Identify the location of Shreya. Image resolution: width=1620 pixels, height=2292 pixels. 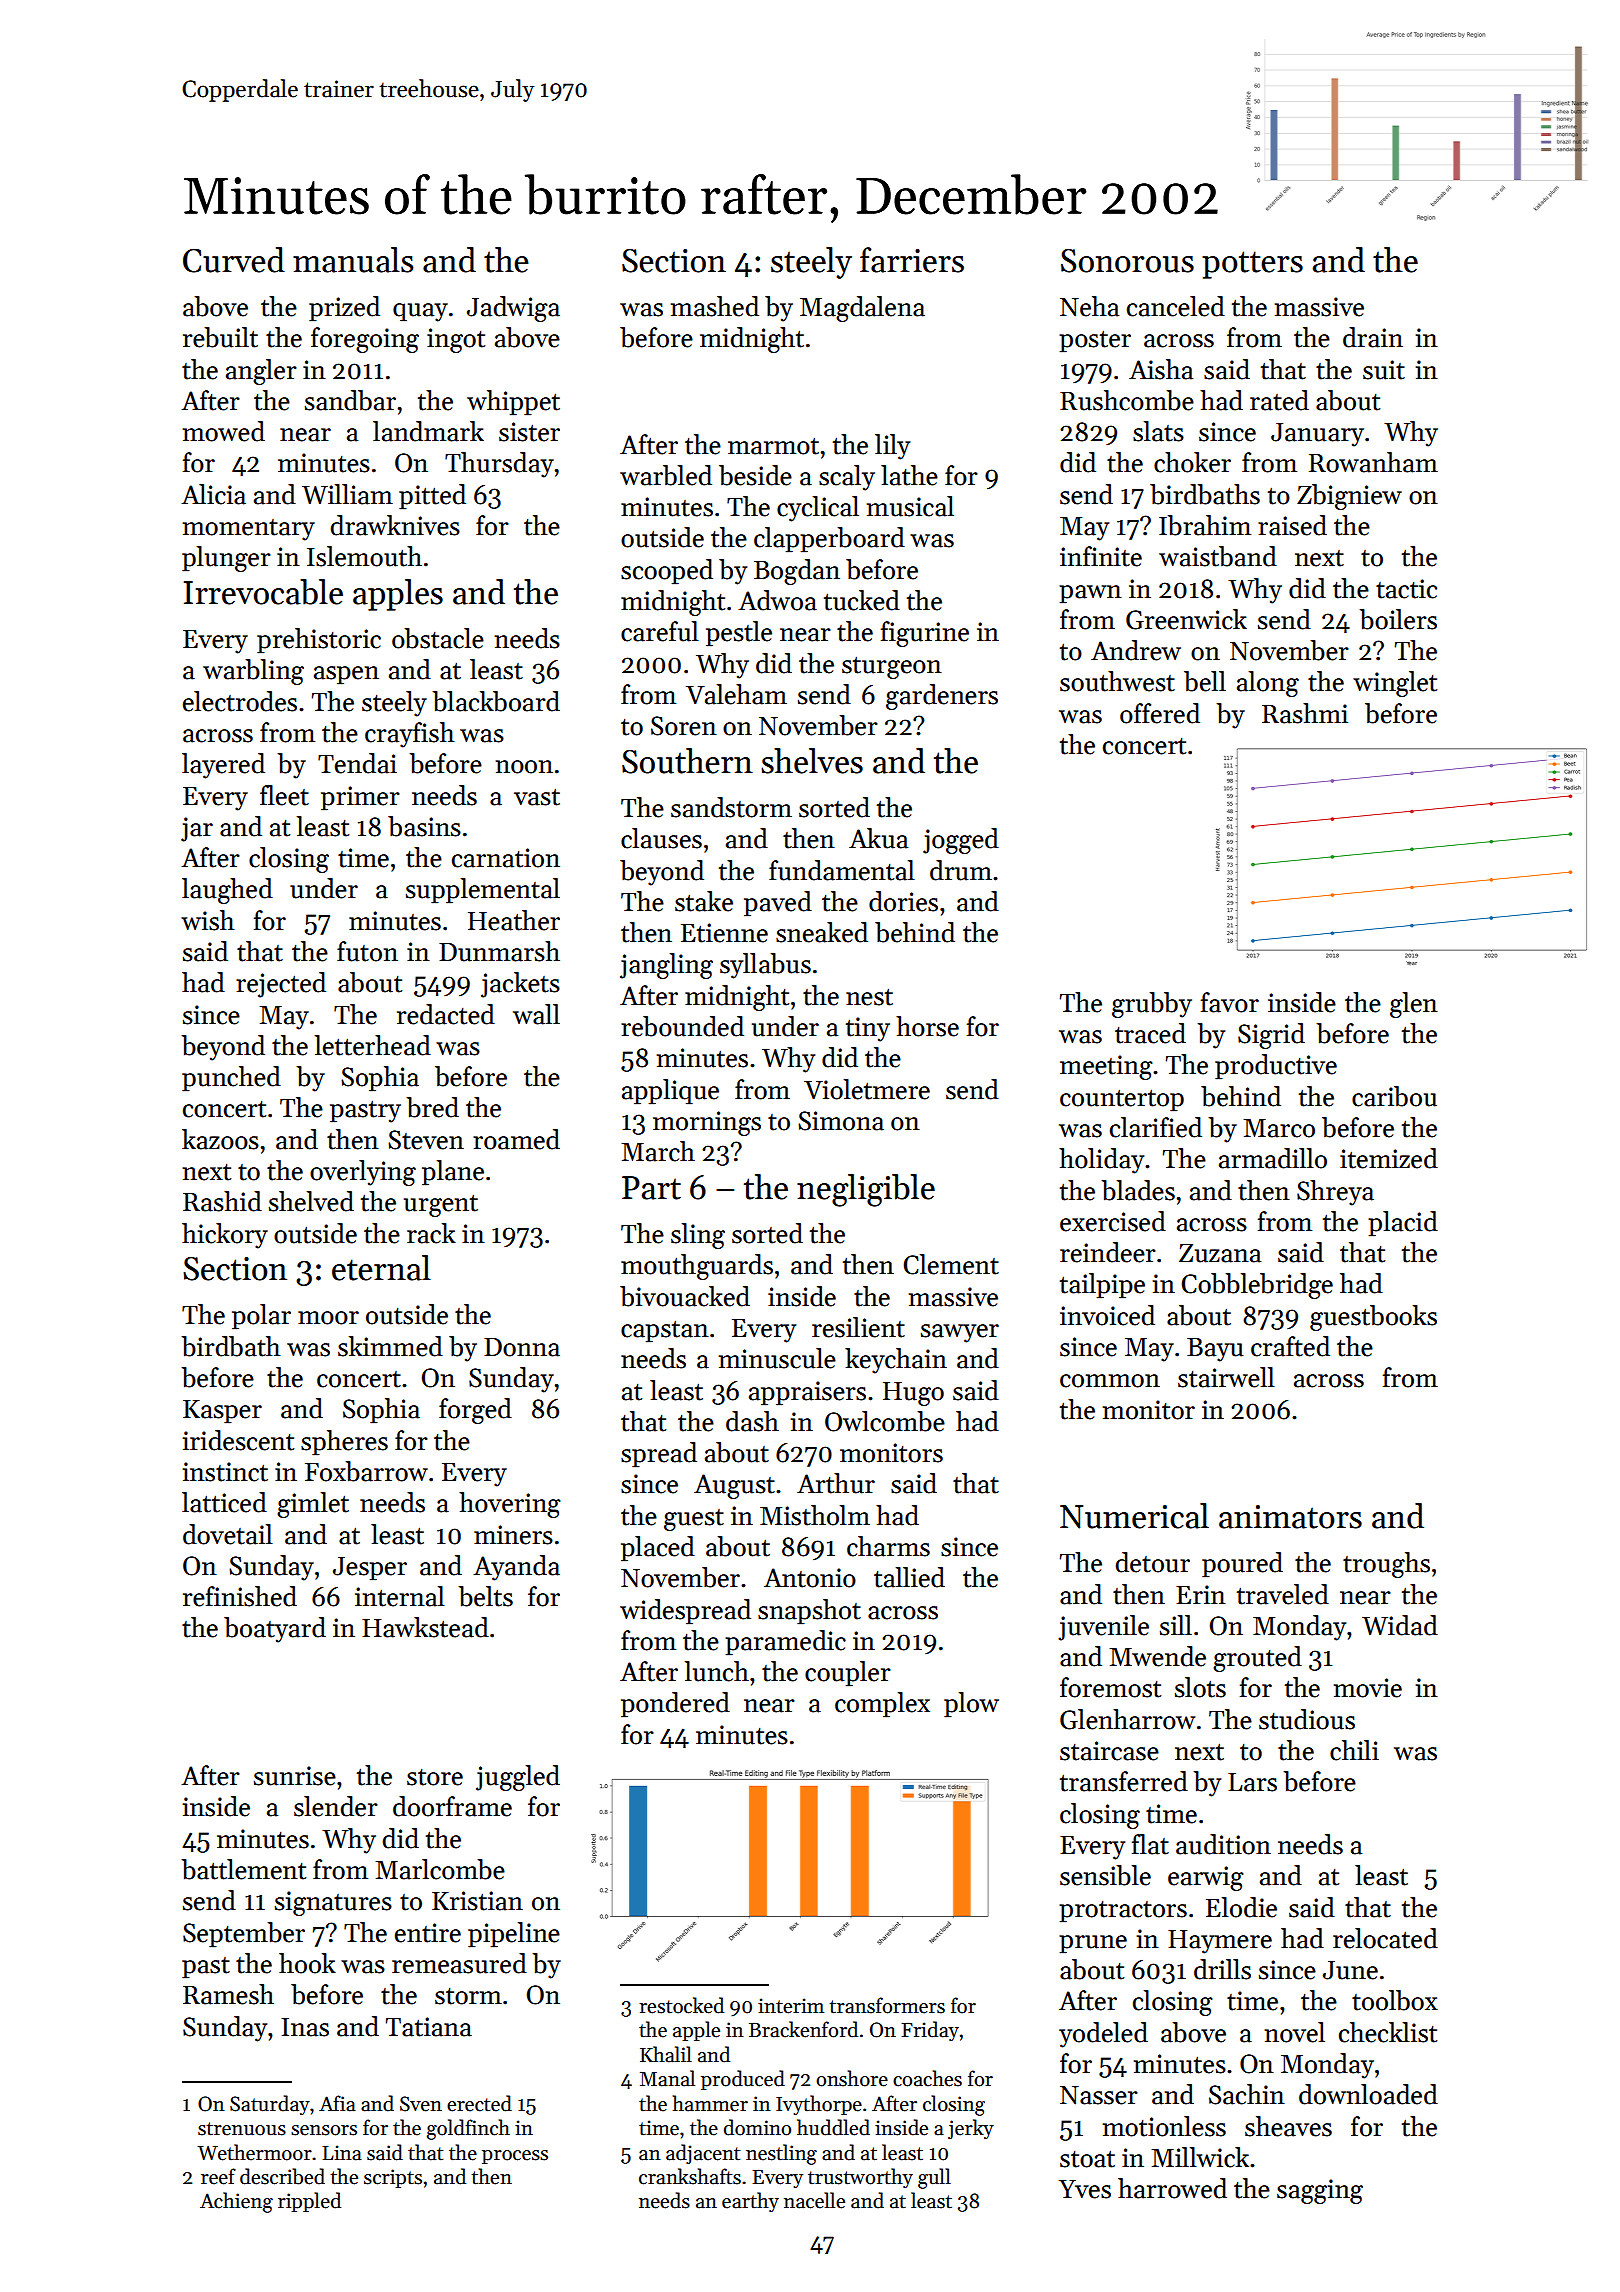
(1335, 1193).
